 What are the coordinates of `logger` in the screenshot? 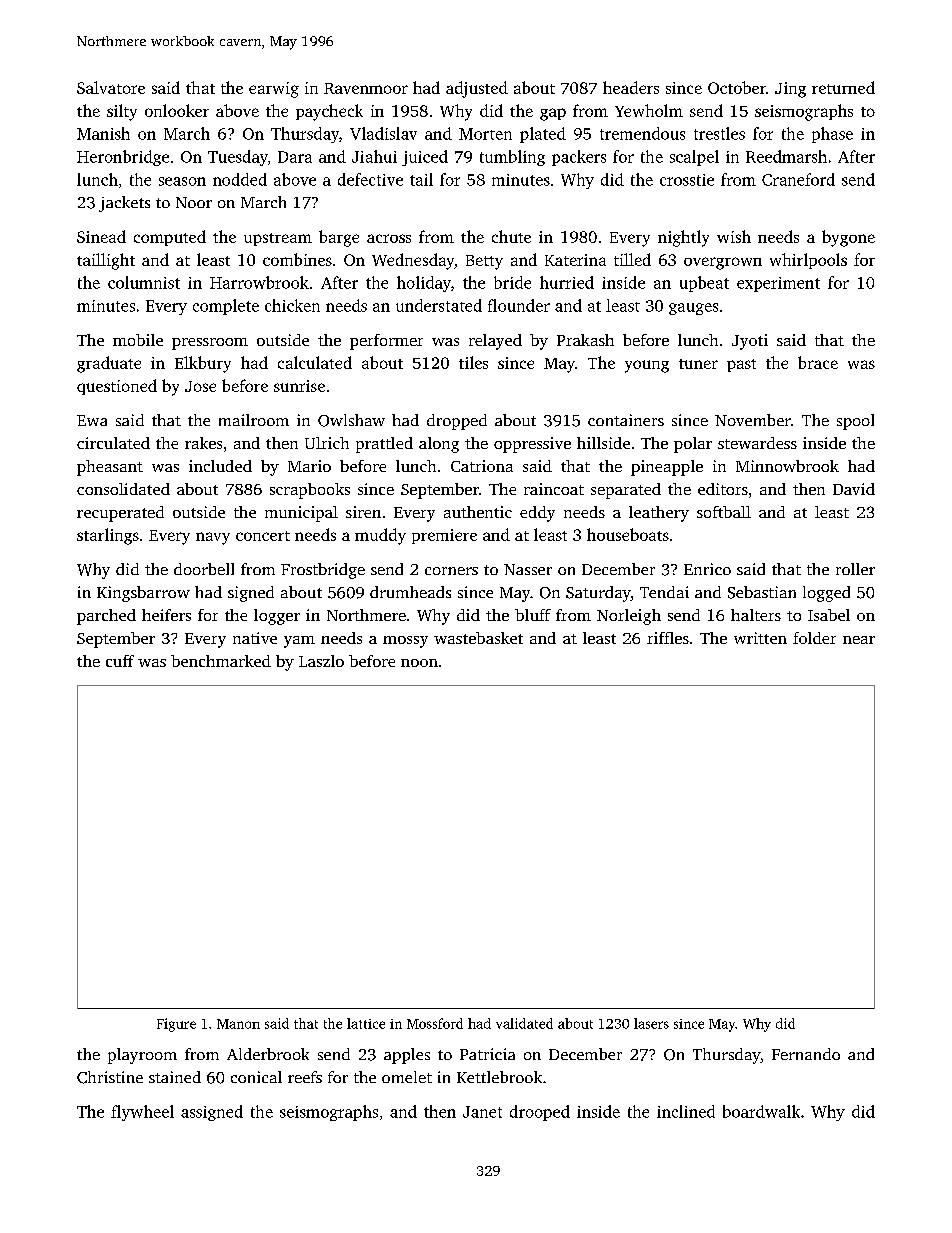 It's located at (277, 617).
